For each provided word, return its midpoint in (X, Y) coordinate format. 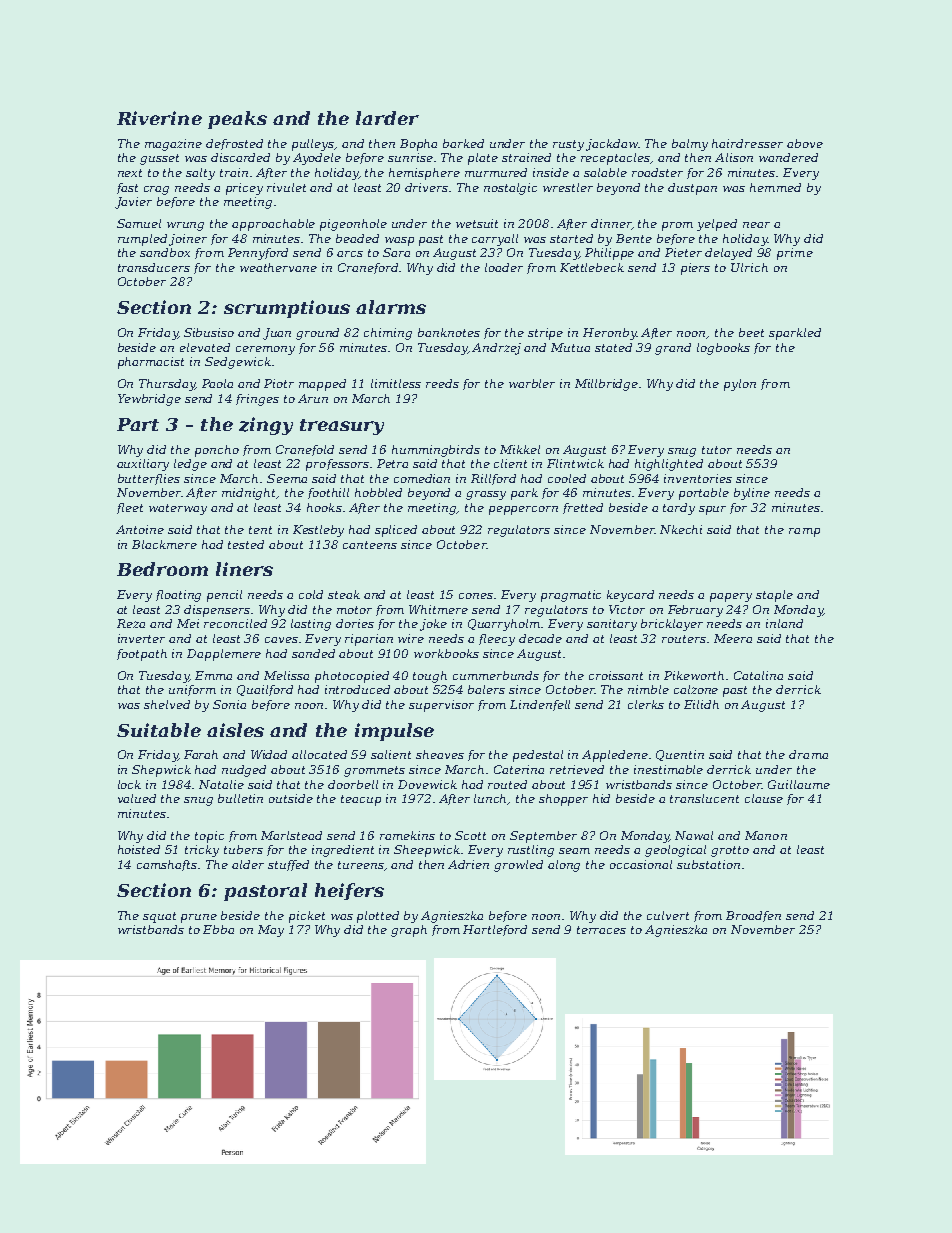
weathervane (278, 267)
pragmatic (571, 596)
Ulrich (749, 267)
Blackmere (164, 544)
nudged (244, 771)
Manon (766, 835)
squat (159, 917)
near (756, 225)
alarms (391, 307)
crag (156, 190)
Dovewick (427, 784)
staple (774, 596)
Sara (396, 252)
